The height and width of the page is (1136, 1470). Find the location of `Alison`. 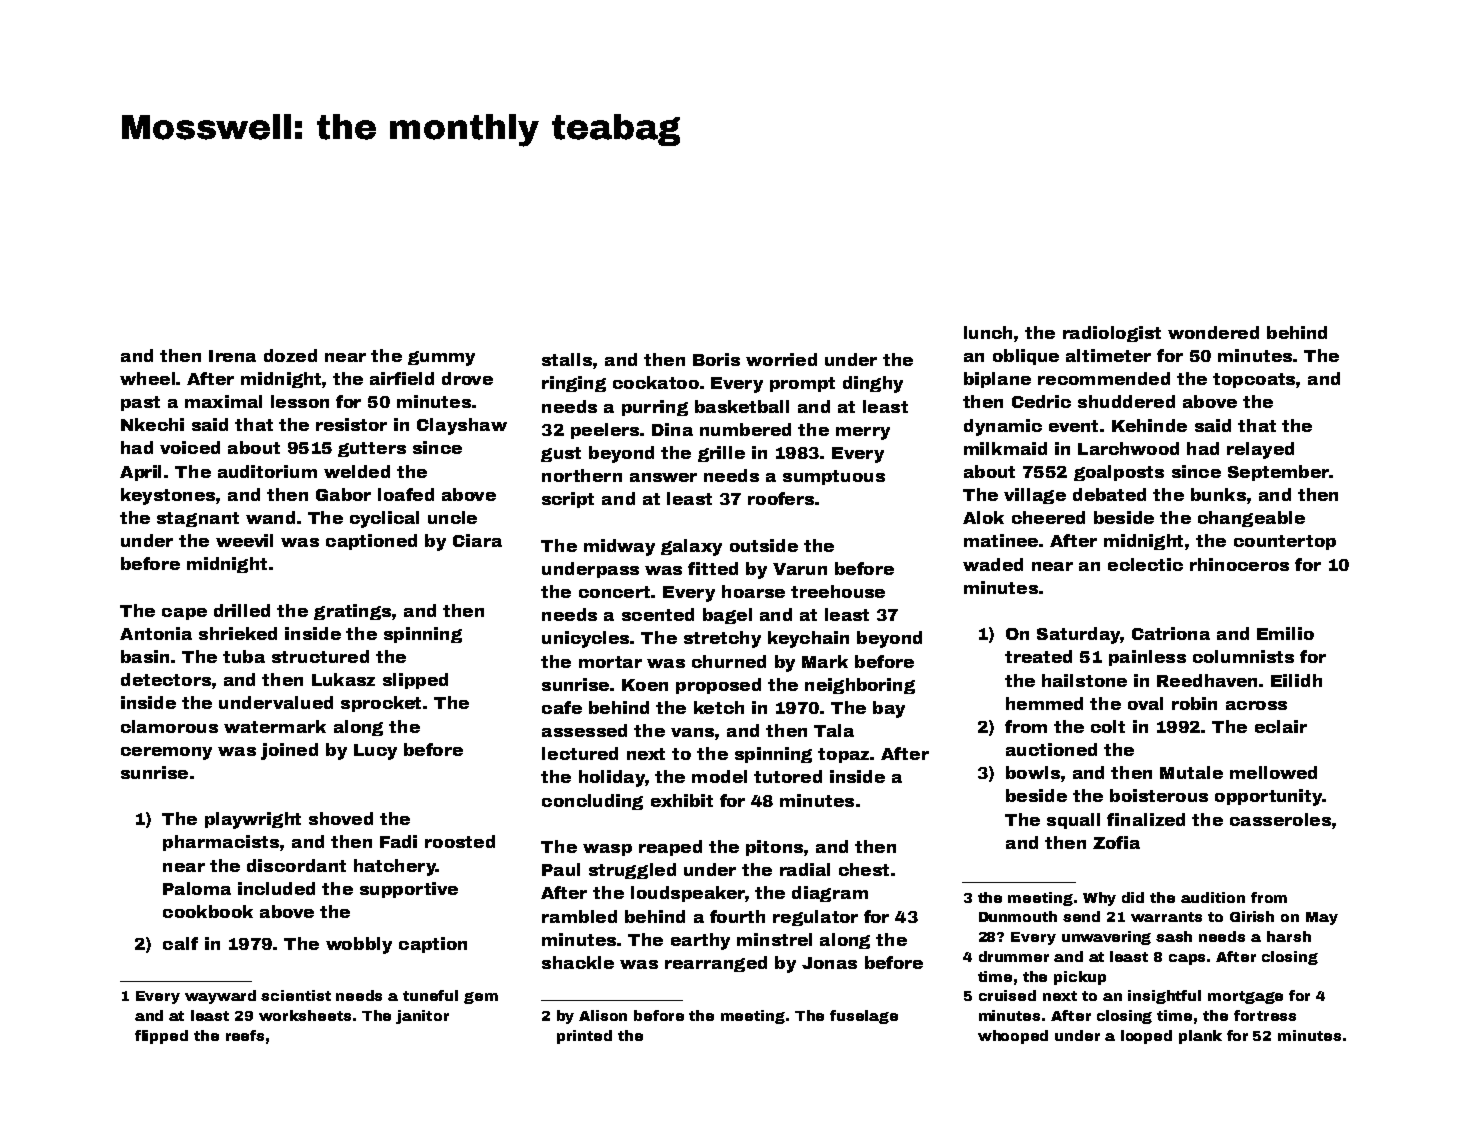

Alison is located at coordinates (603, 1015).
